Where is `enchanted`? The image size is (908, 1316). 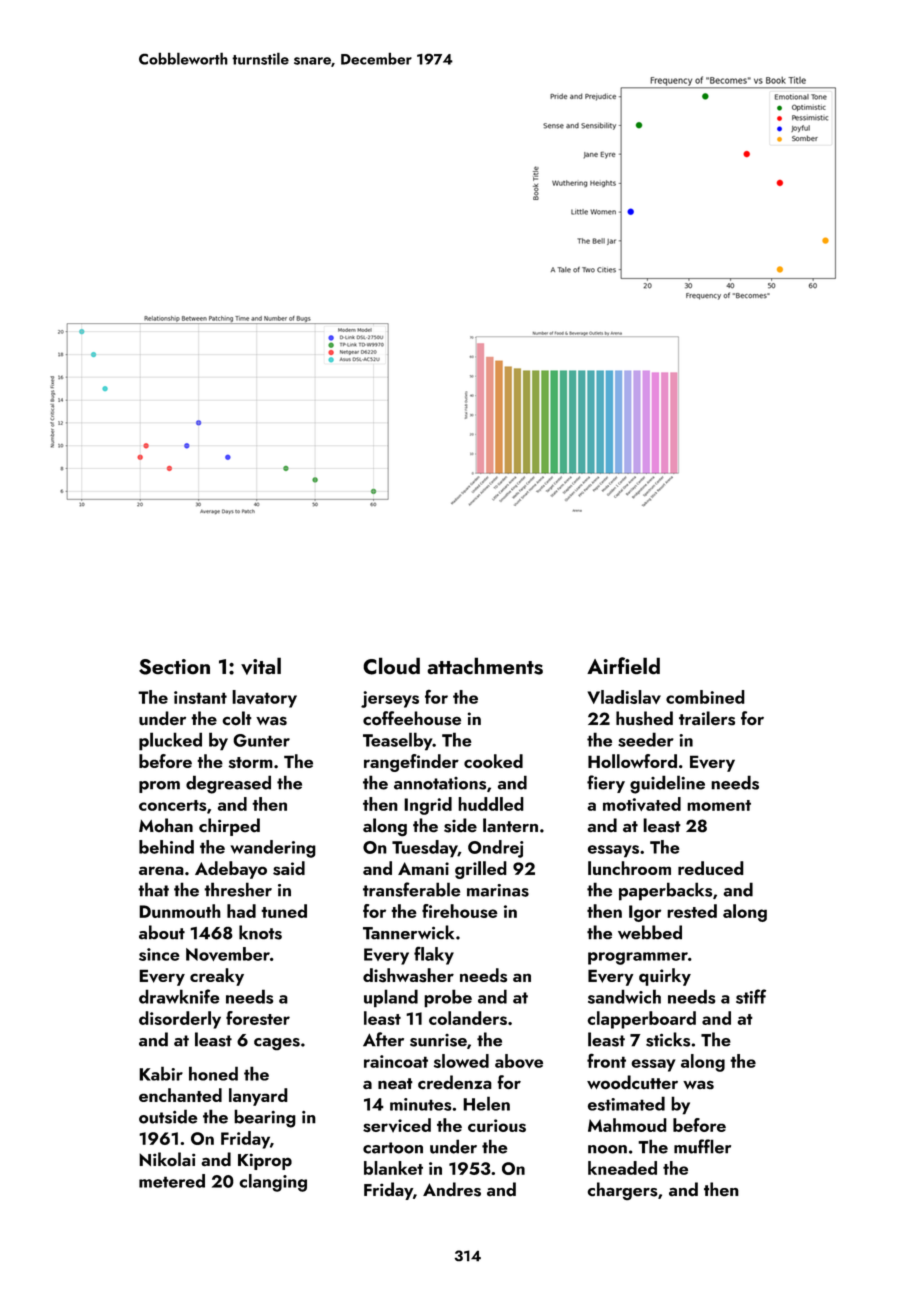
enchanted is located at coordinates (180, 1095).
